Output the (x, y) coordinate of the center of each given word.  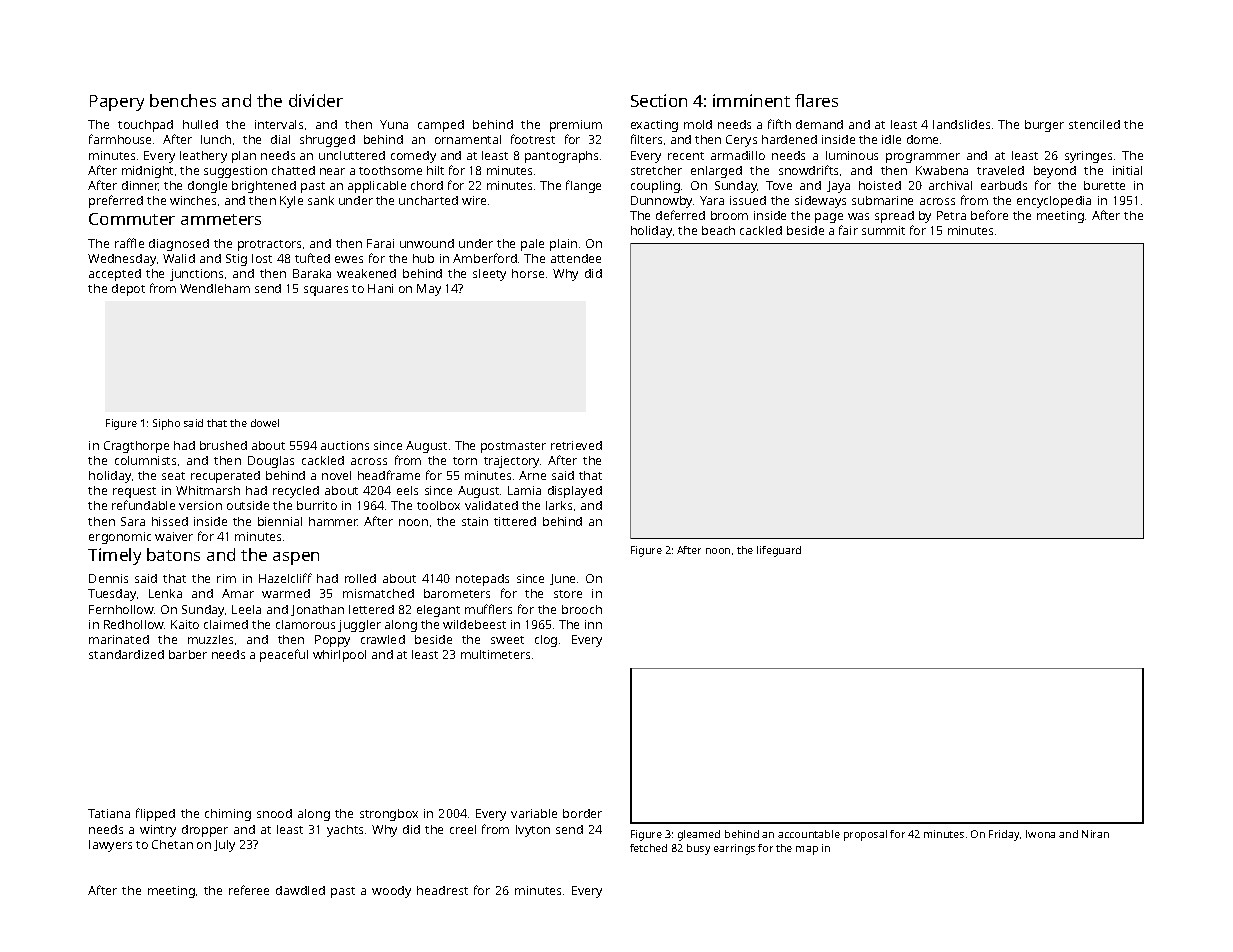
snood (274, 813)
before (989, 215)
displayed (575, 492)
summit (883, 230)
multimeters (495, 654)
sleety (489, 275)
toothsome (390, 170)
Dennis (108, 578)
